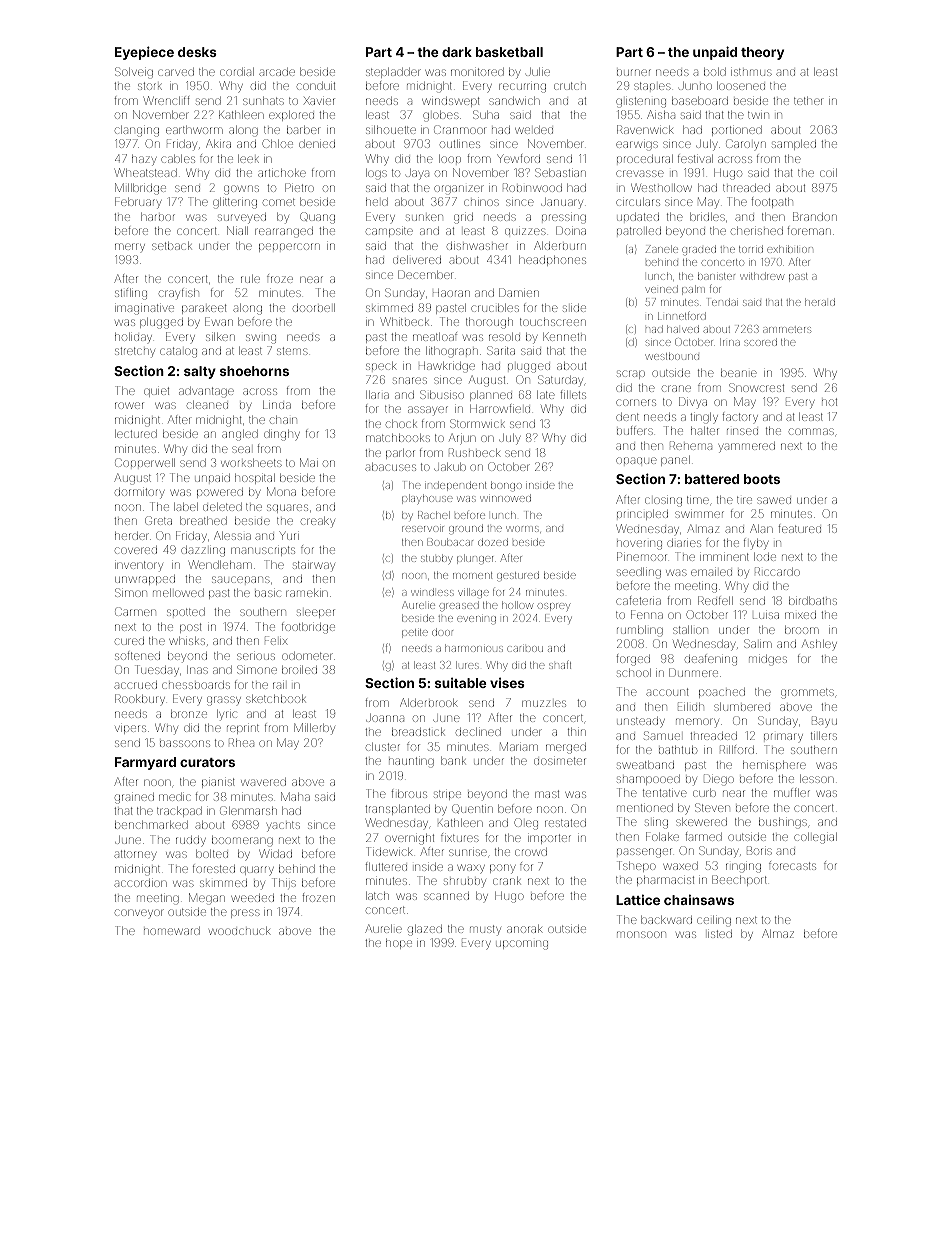 The width and height of the screenshot is (952, 1233). I want to click on beanie, so click(738, 373).
